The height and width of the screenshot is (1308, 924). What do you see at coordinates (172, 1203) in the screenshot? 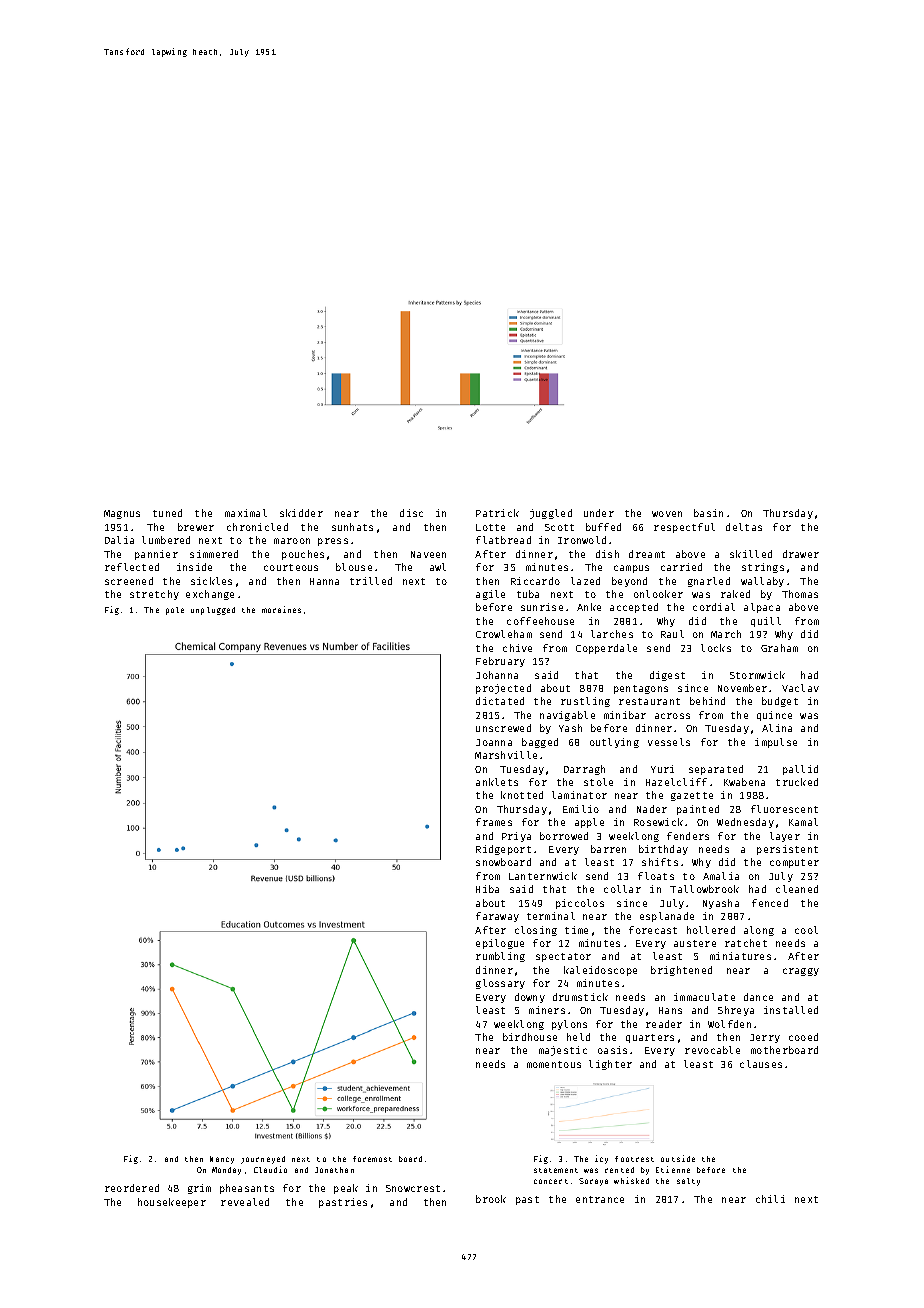
I see `housekeeper` at bounding box center [172, 1203].
